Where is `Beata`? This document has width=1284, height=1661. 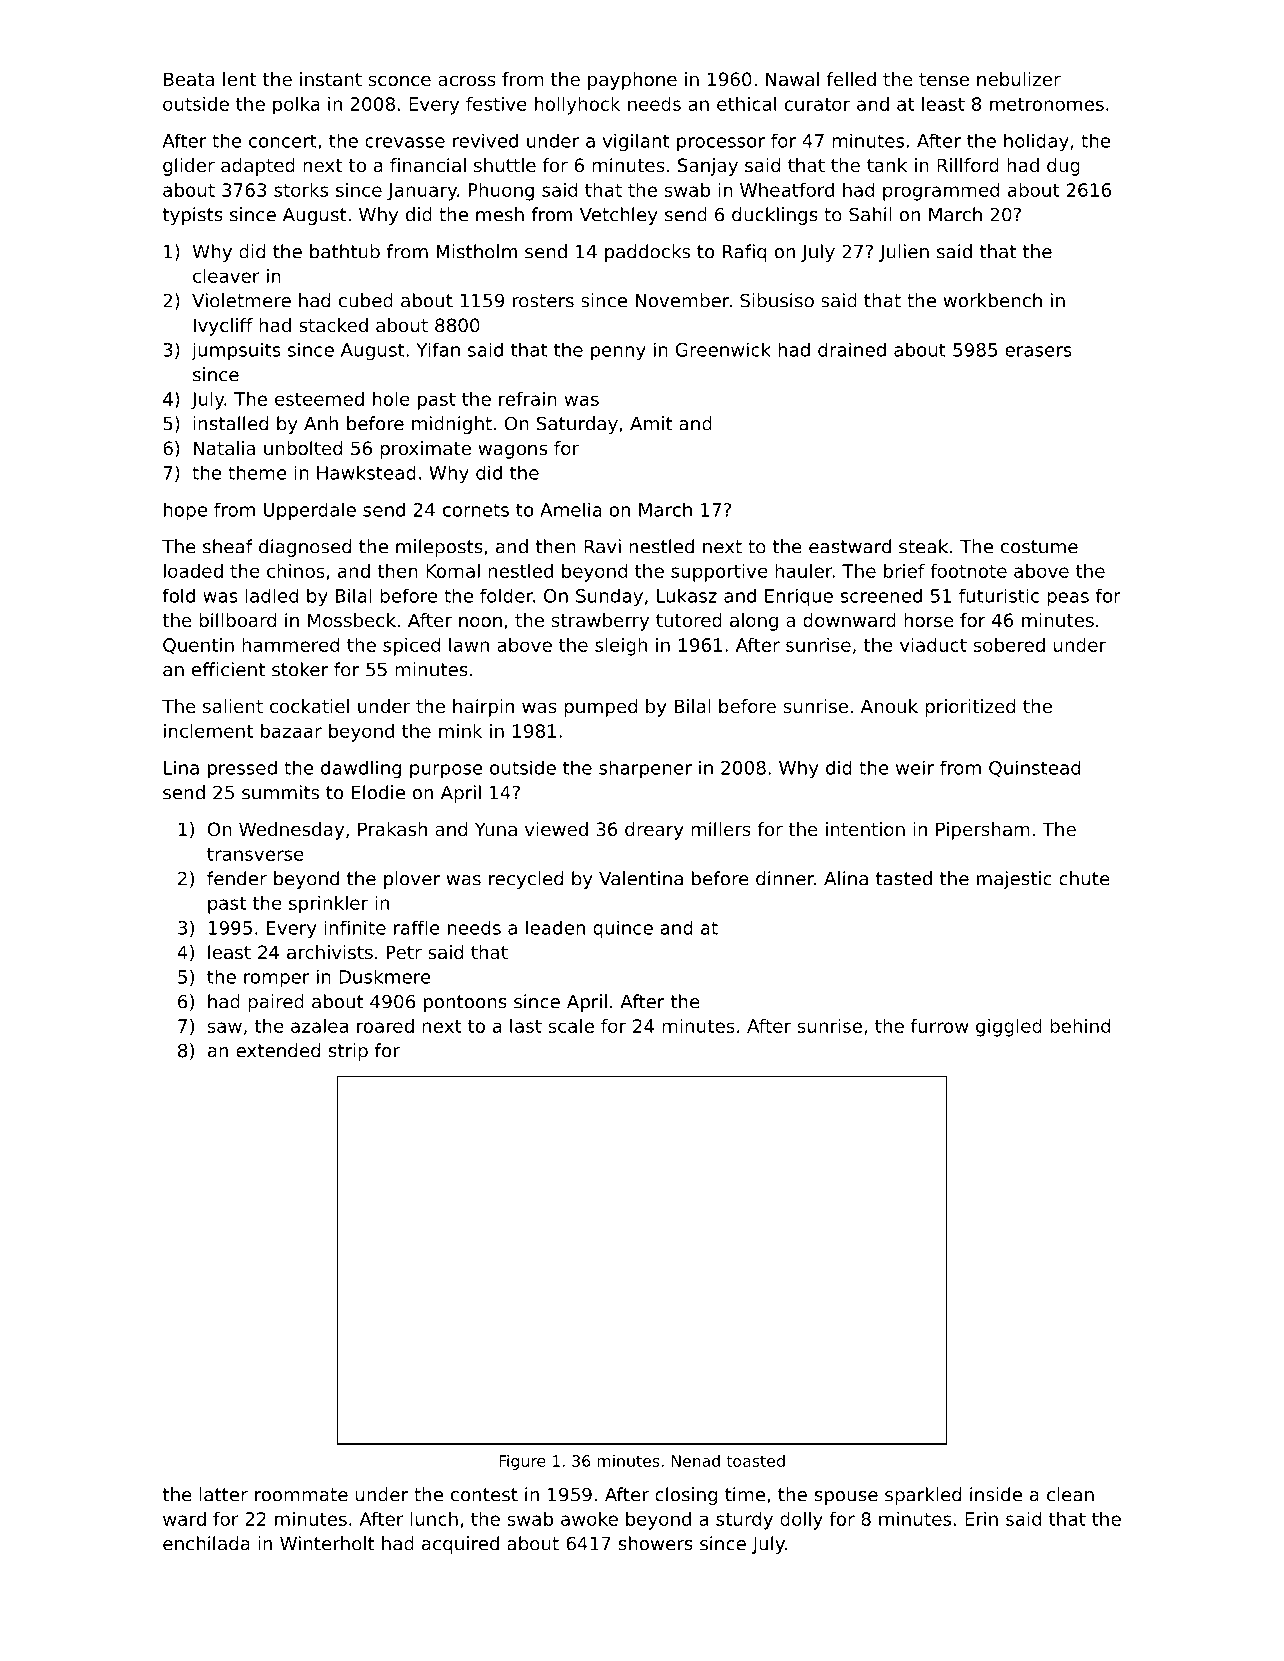 Beata is located at coordinates (189, 79).
